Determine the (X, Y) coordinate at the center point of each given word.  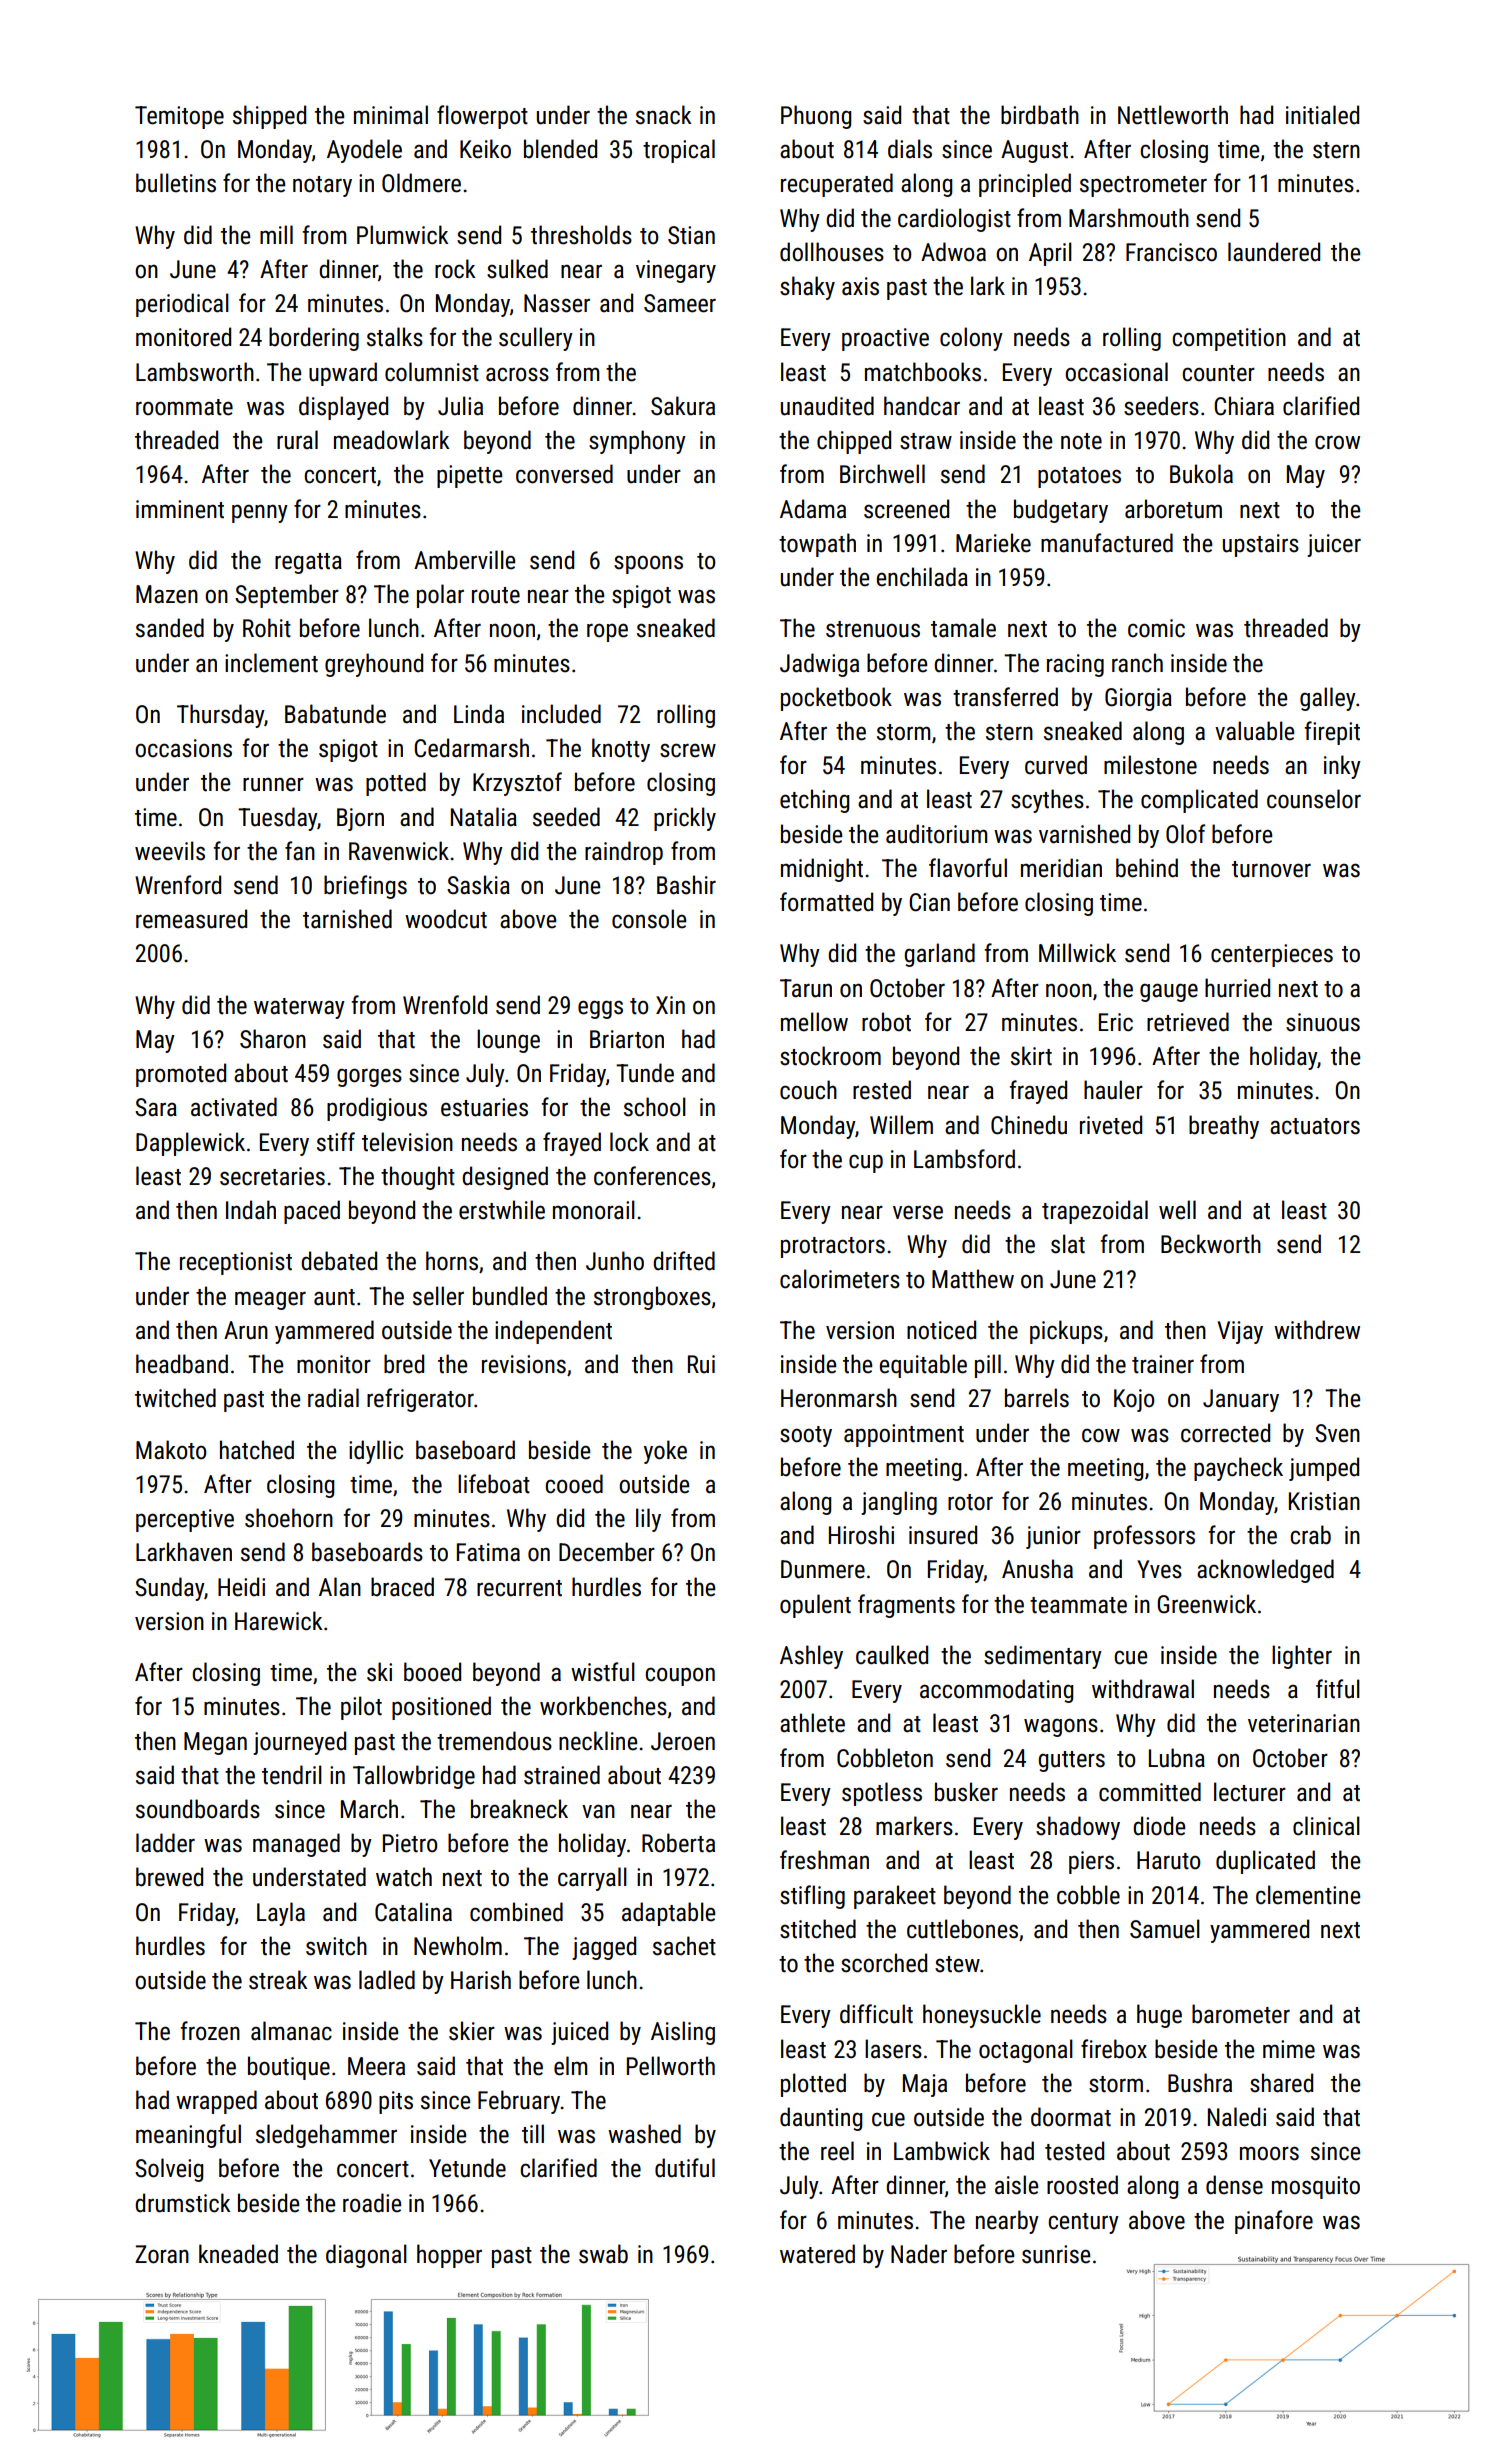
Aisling (683, 2033)
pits (396, 2102)
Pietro (410, 1843)
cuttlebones (962, 1929)
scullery (536, 339)
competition (1229, 339)
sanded (170, 628)
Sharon (273, 1039)
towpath (817, 545)
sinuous (1323, 1022)
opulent (815, 1606)
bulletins (176, 183)
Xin (670, 1005)
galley (1328, 699)
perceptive (185, 1520)
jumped (1324, 1469)
